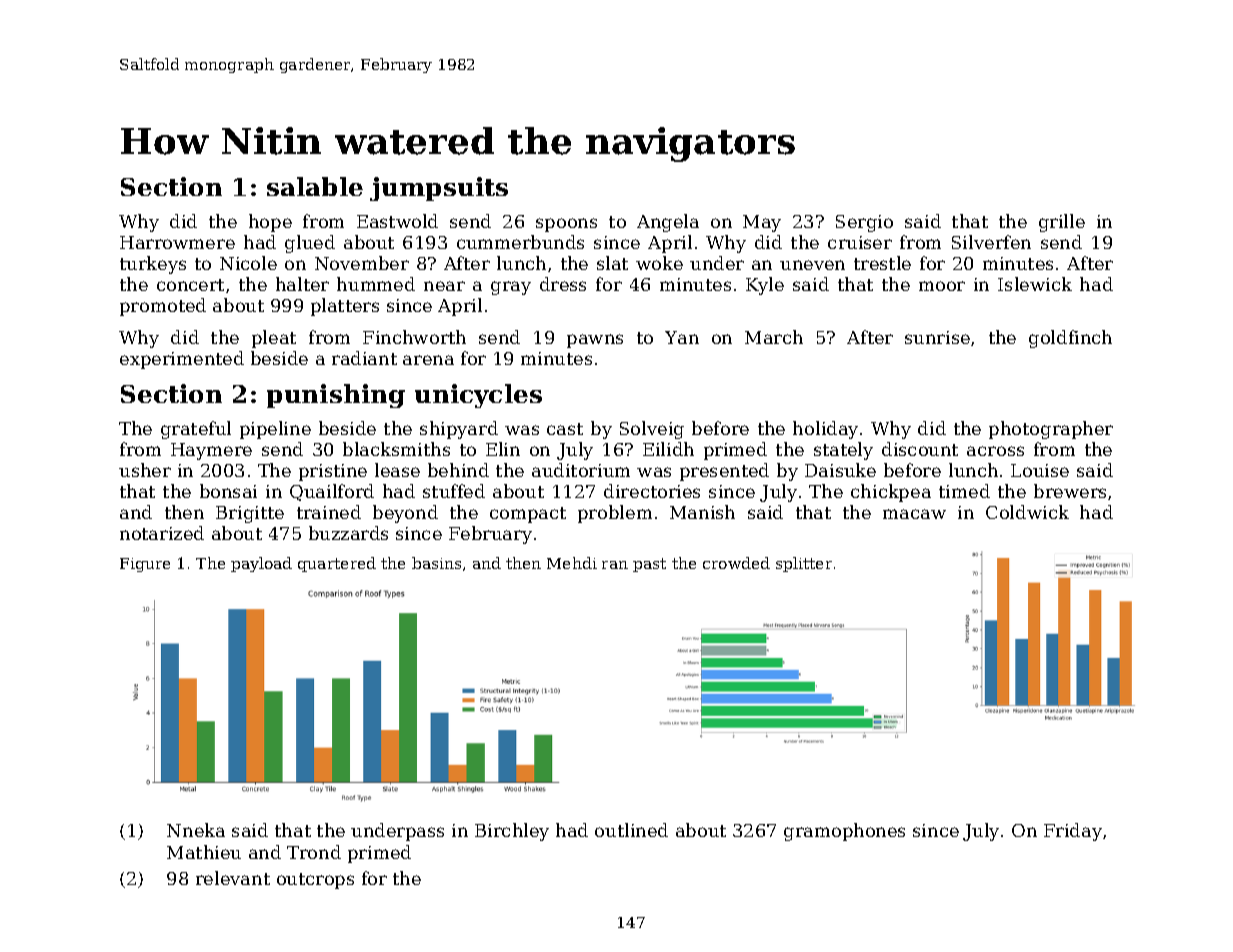 The width and height of the screenshot is (1233, 952). Describe the element at coordinates (315, 186) in the screenshot. I see `salable` at that location.
